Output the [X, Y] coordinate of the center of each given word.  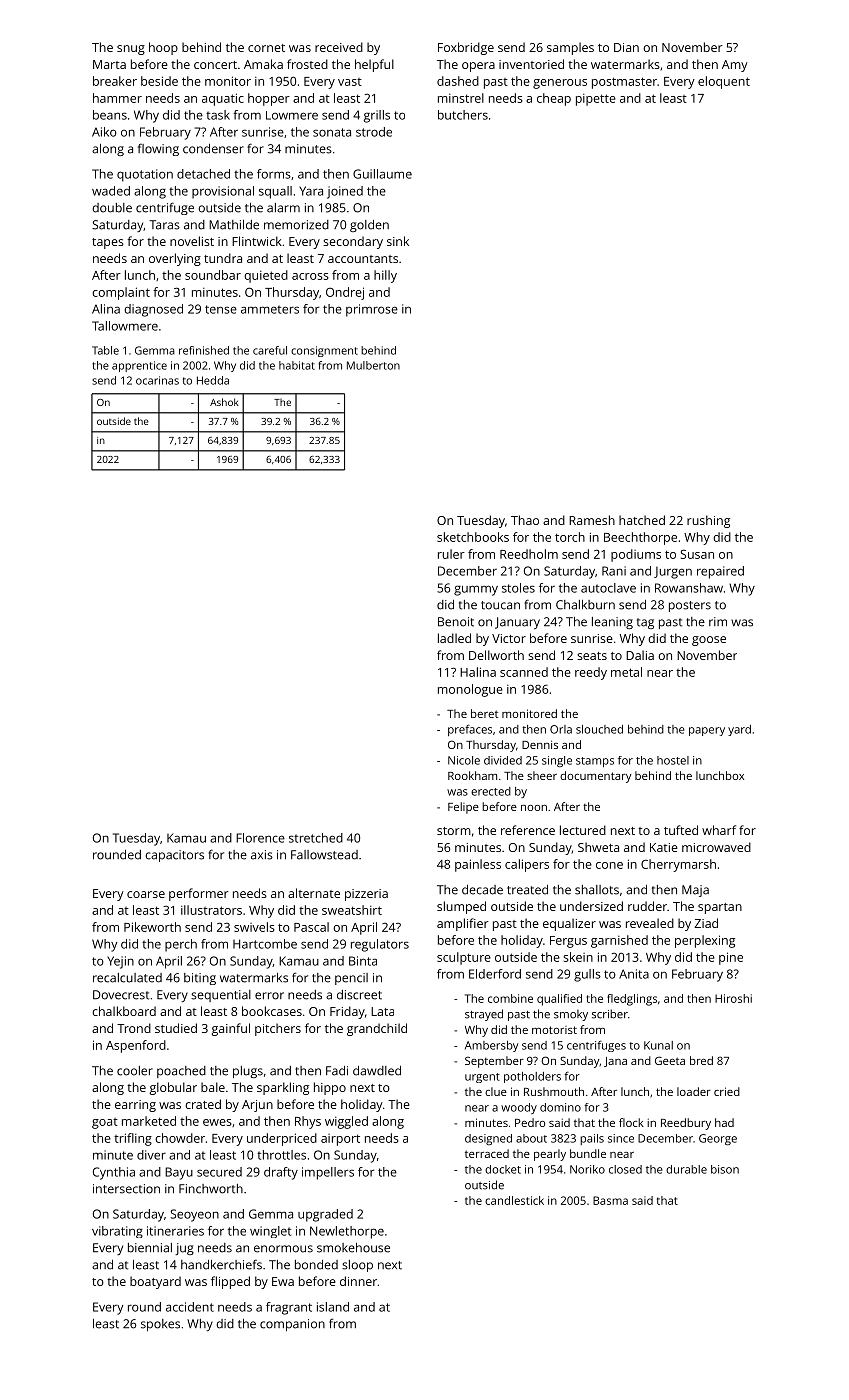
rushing [708, 521]
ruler [451, 554]
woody [519, 1108]
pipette [596, 100]
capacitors [174, 856]
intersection [126, 1189]
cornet [266, 48]
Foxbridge [466, 48]
